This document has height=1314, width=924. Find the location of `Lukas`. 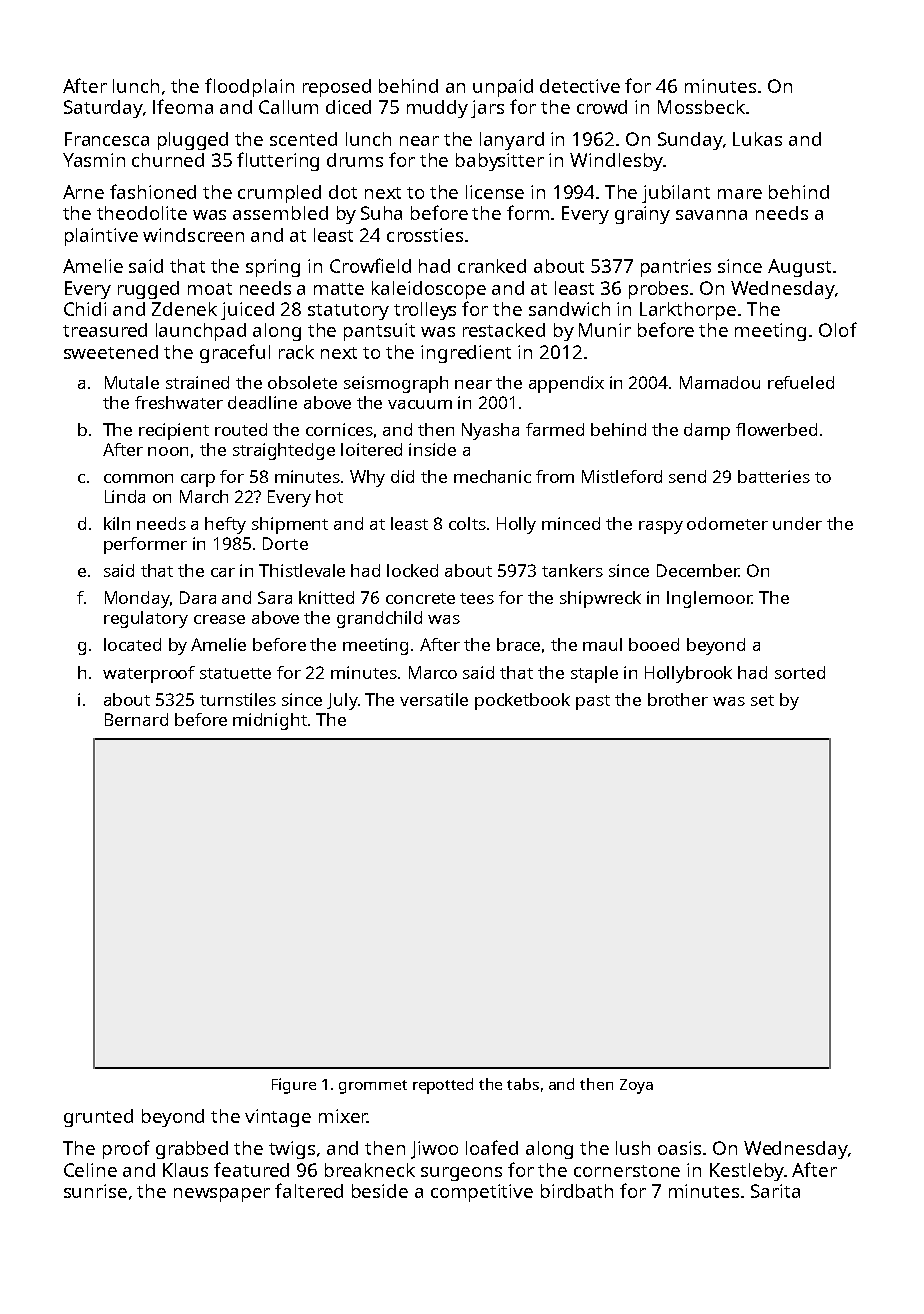

Lukas is located at coordinates (757, 139).
